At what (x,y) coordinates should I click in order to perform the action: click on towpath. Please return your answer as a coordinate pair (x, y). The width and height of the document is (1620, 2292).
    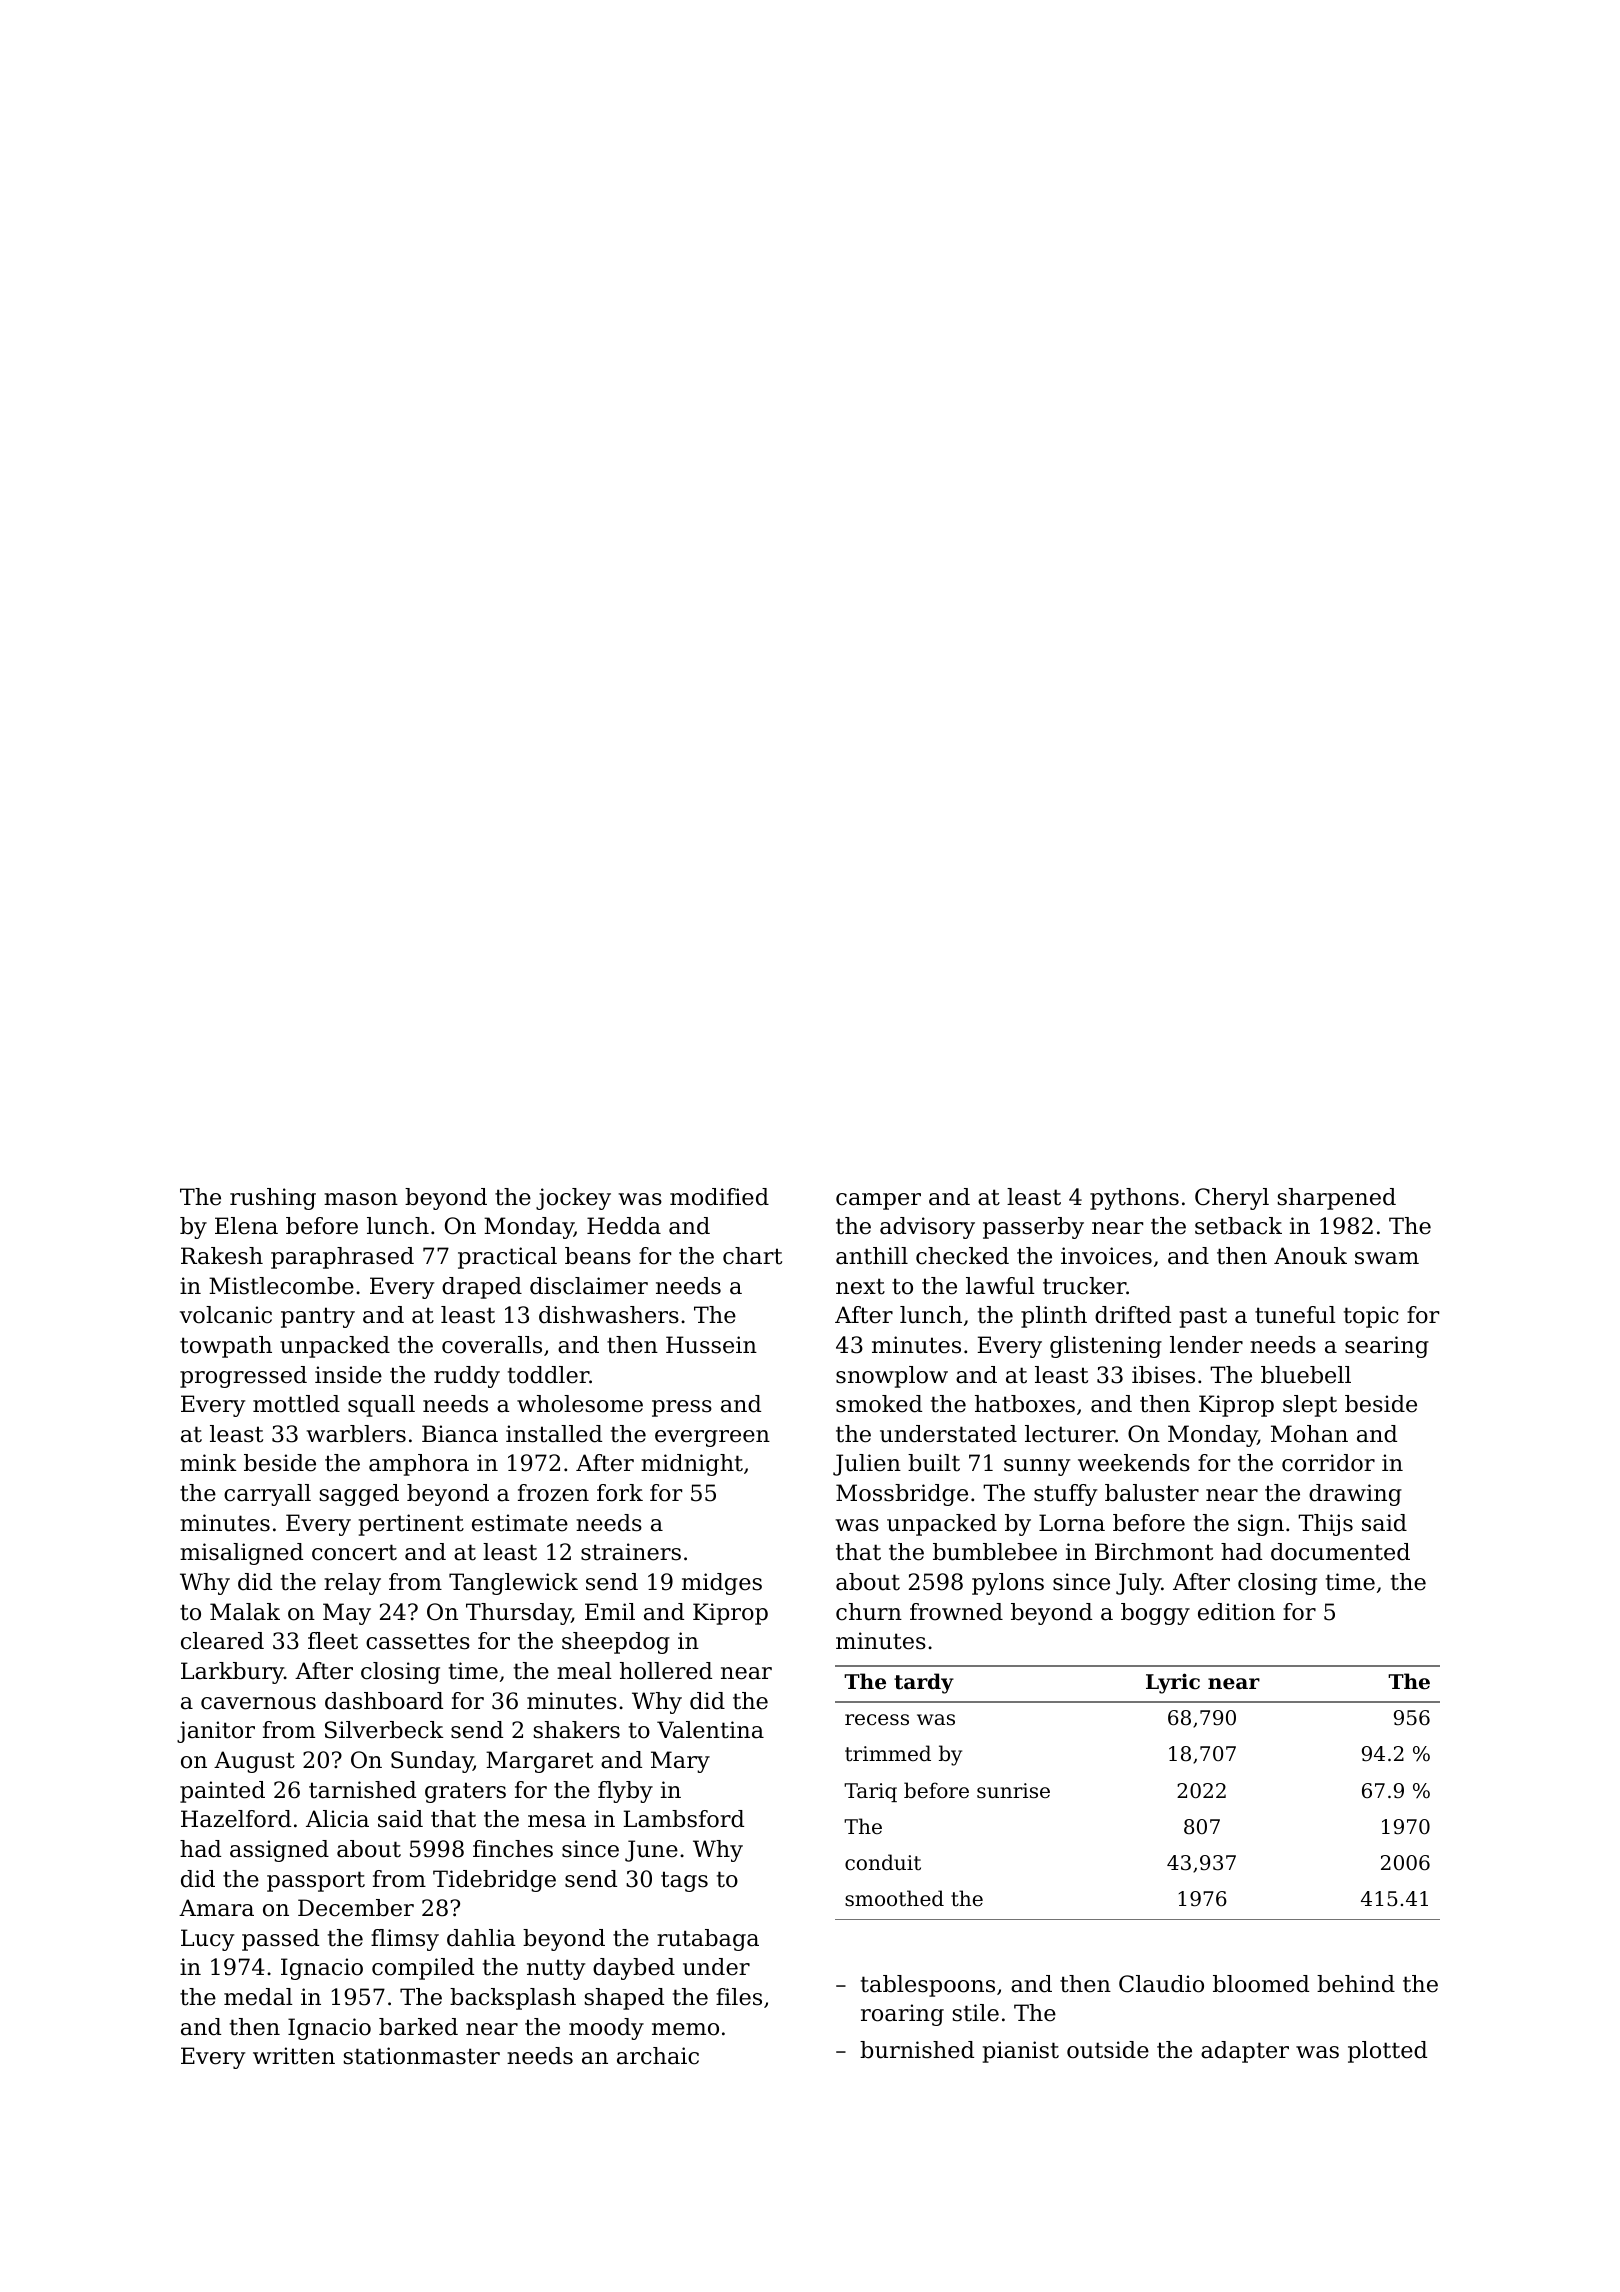
    Looking at the image, I should click on (226, 1347).
